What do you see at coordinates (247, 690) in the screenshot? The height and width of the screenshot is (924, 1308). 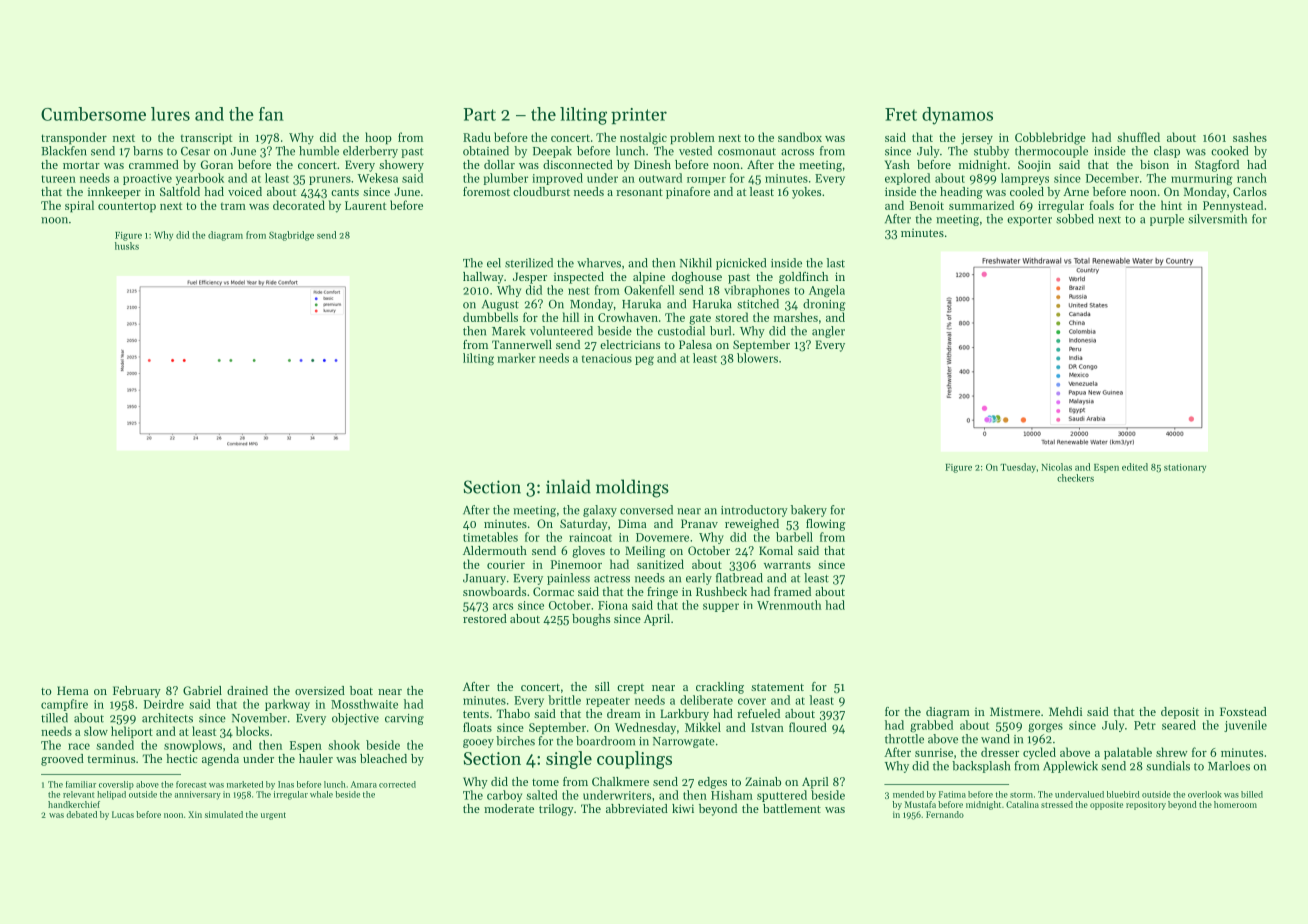 I see `drained` at bounding box center [247, 690].
